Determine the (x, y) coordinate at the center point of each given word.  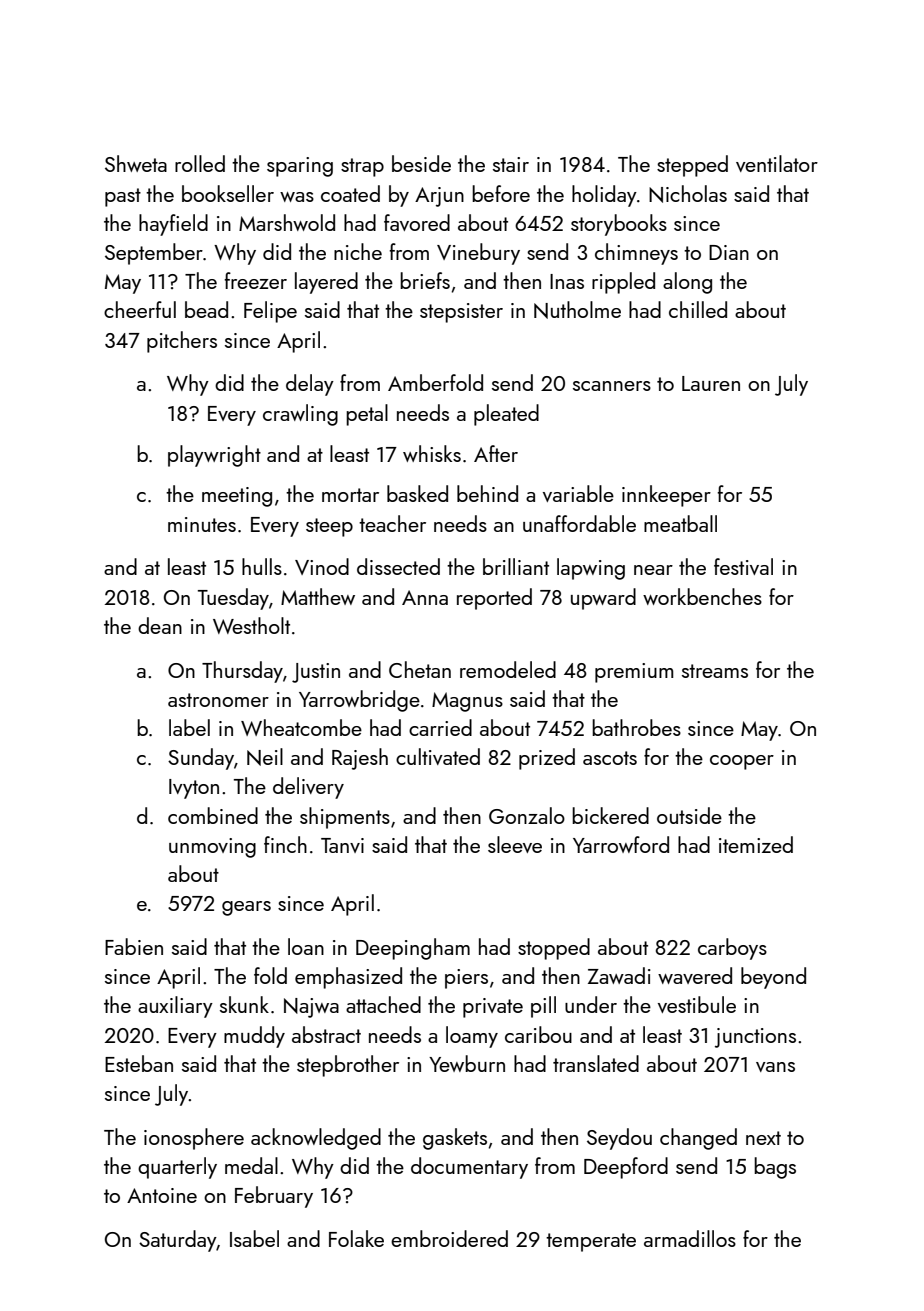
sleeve (515, 844)
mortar (350, 495)
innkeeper (666, 496)
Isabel (254, 1238)
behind (487, 493)
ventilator (777, 163)
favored (417, 222)
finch (285, 844)
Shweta (136, 163)
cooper (742, 762)
